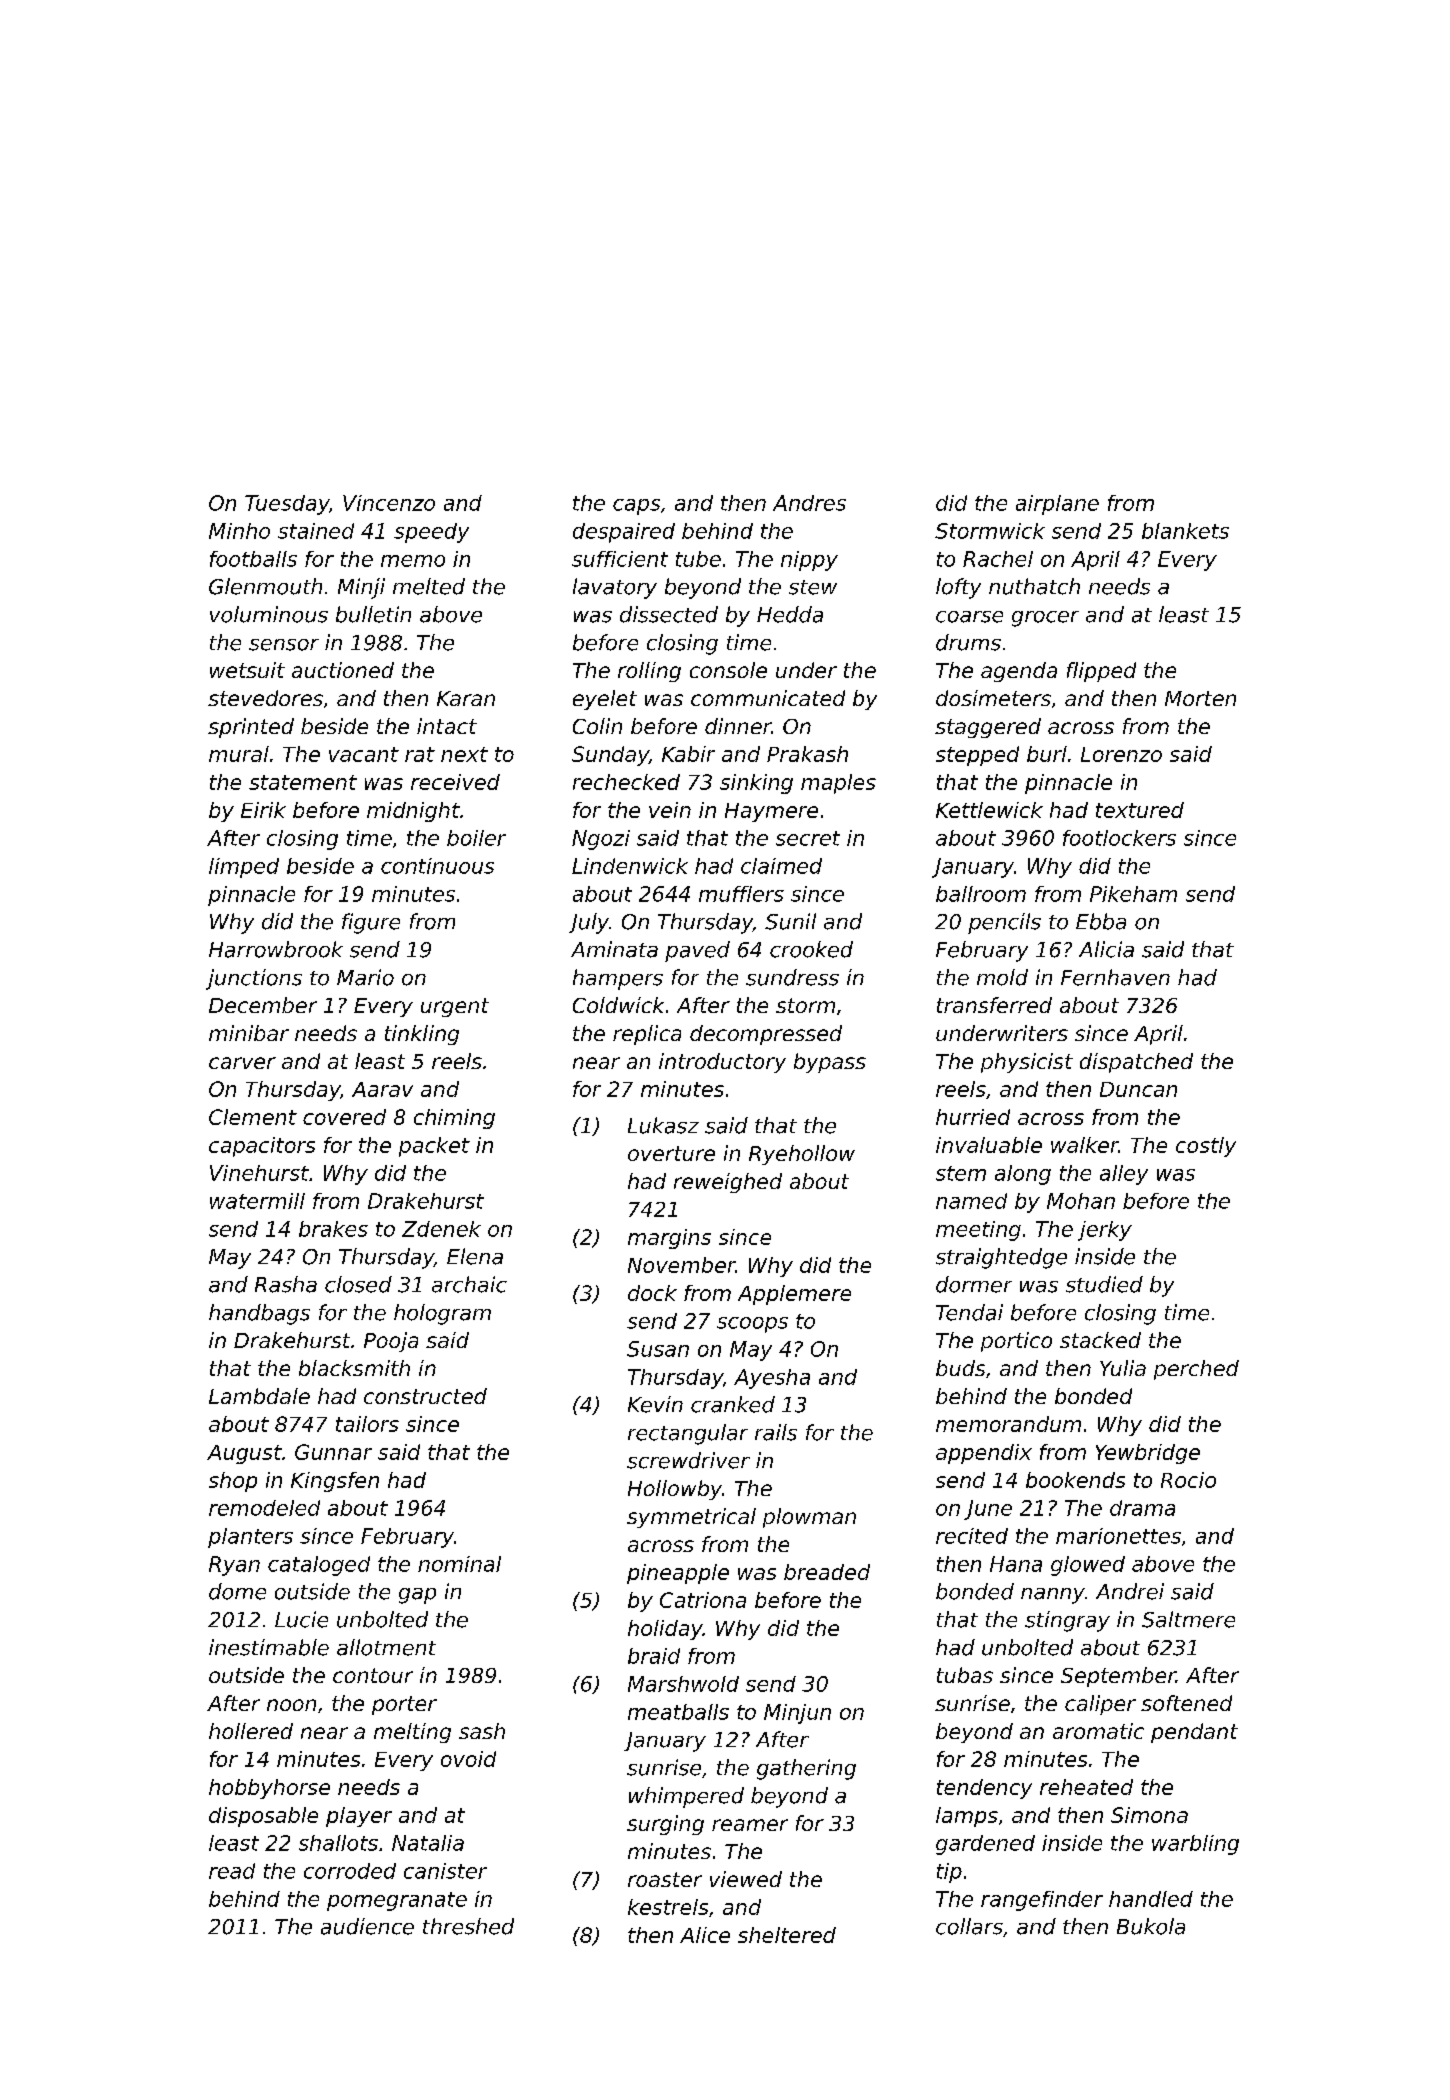  I want to click on Pikeham, so click(1133, 894).
